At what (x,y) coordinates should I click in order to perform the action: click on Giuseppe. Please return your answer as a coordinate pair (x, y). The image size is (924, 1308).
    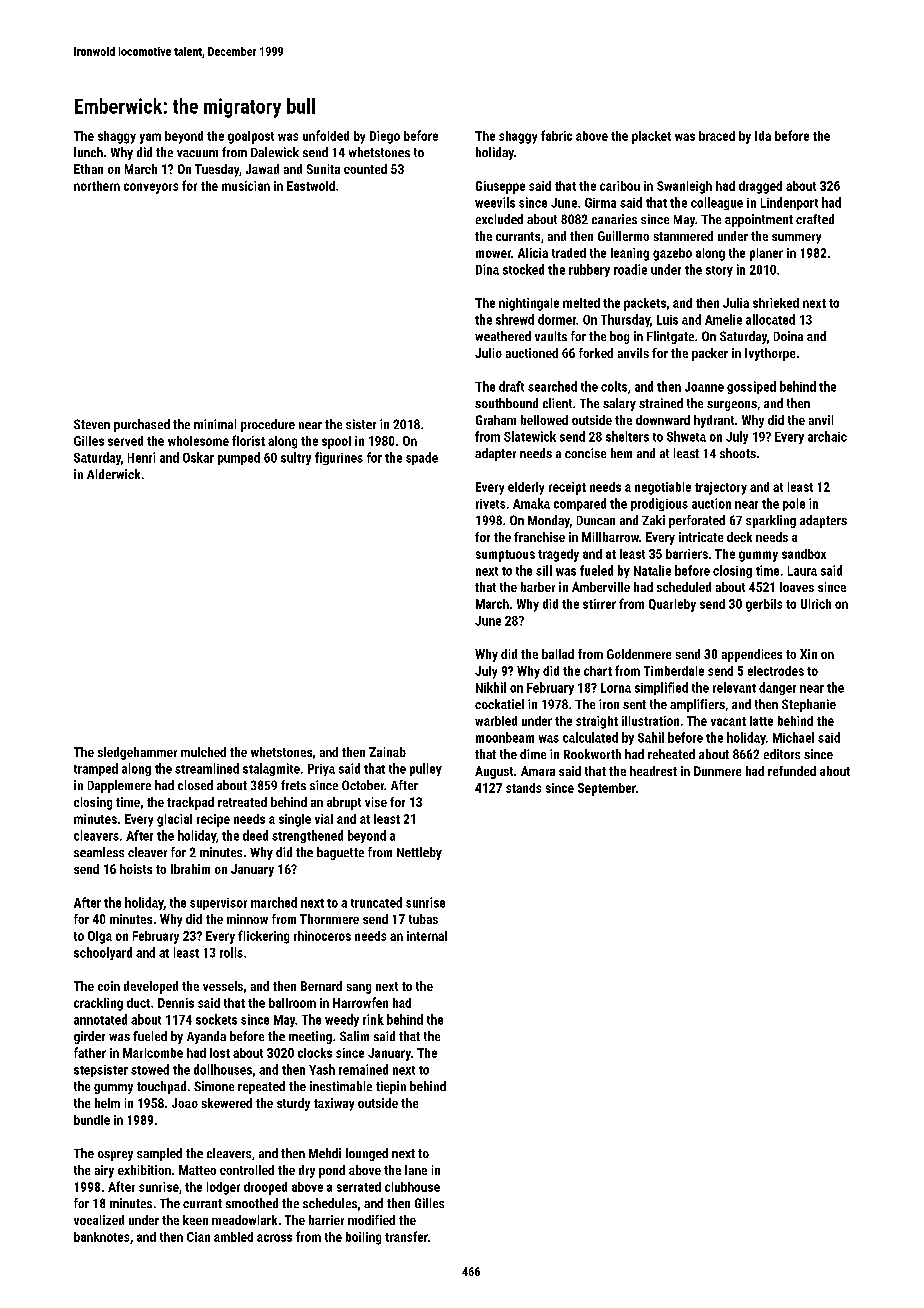
    Looking at the image, I should click on (500, 187).
